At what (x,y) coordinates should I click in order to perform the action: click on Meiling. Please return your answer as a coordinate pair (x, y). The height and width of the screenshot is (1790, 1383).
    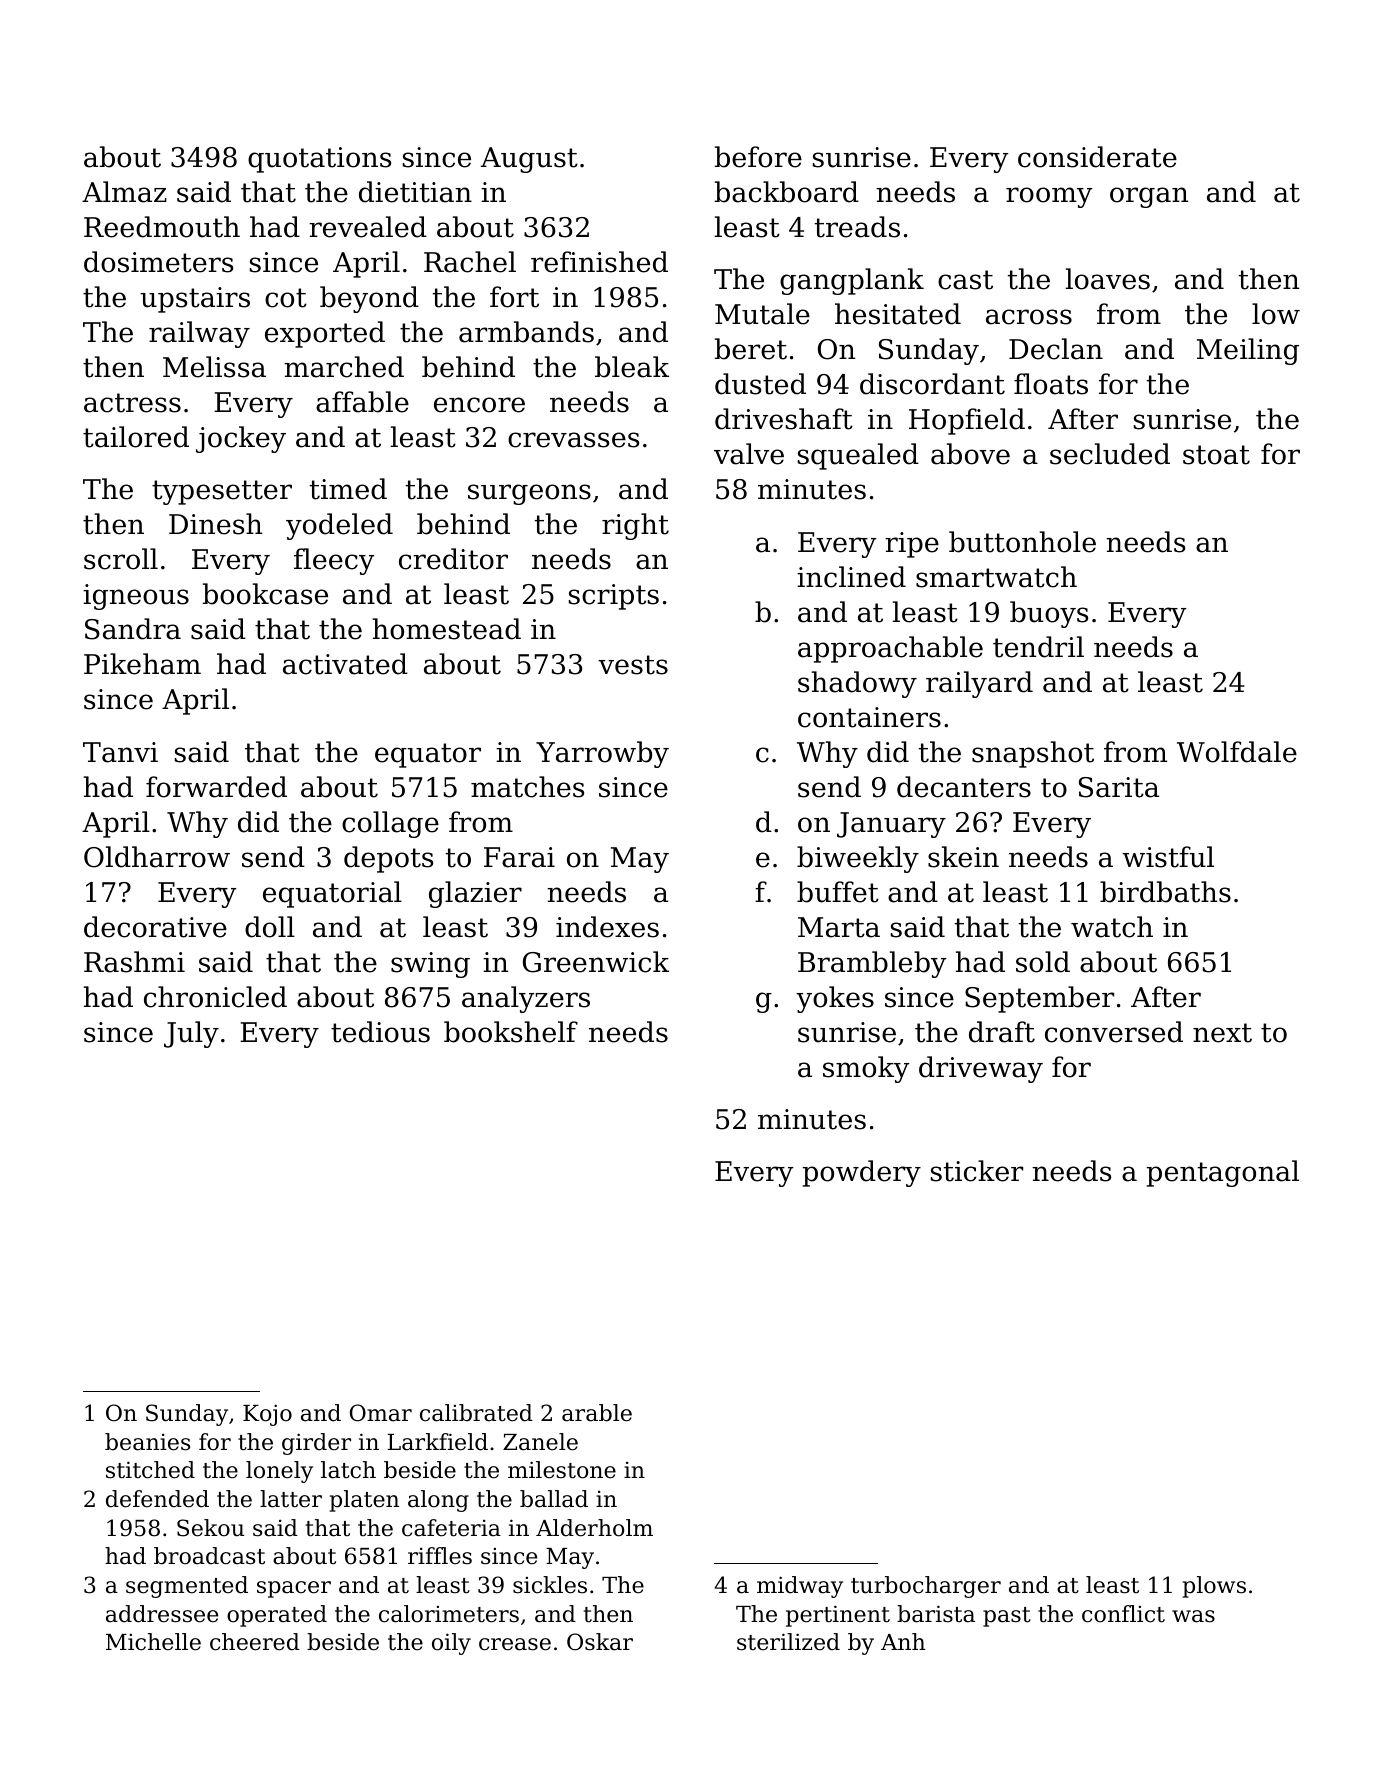
    Looking at the image, I should click on (1248, 351).
